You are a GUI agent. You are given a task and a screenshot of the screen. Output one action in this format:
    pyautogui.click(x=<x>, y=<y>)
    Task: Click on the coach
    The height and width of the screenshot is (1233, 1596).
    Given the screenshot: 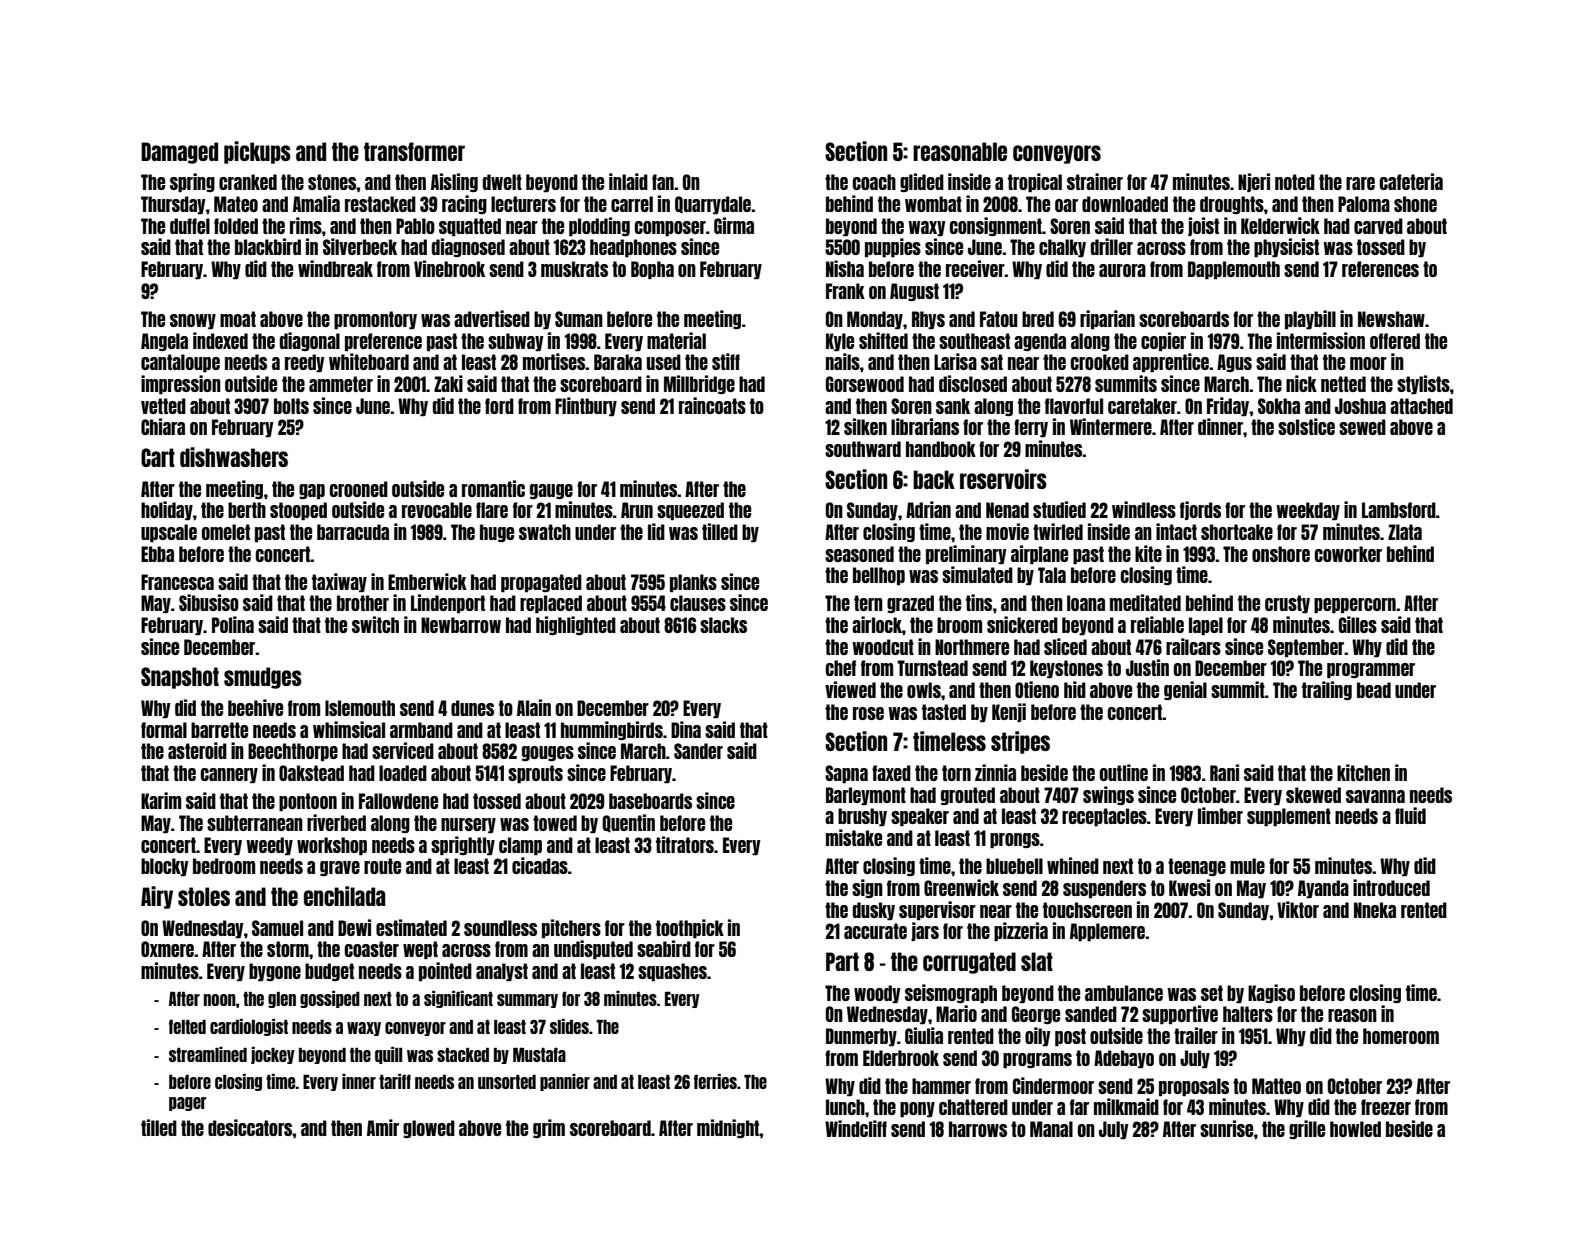 What is the action you would take?
    pyautogui.click(x=874, y=182)
